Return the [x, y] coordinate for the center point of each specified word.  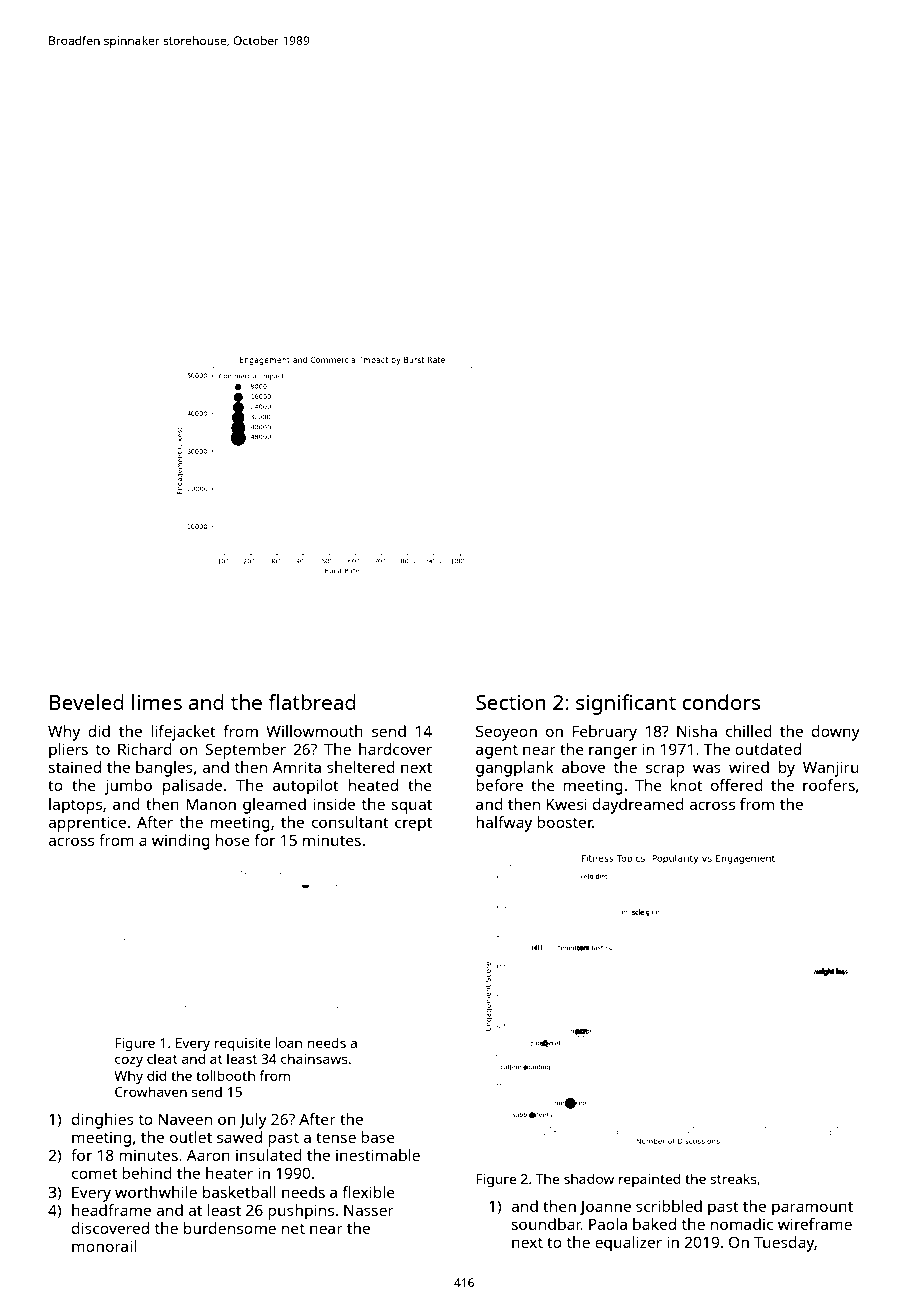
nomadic [742, 1224]
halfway [504, 824]
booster [565, 822]
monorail [104, 1246]
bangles [164, 769]
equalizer [628, 1244]
